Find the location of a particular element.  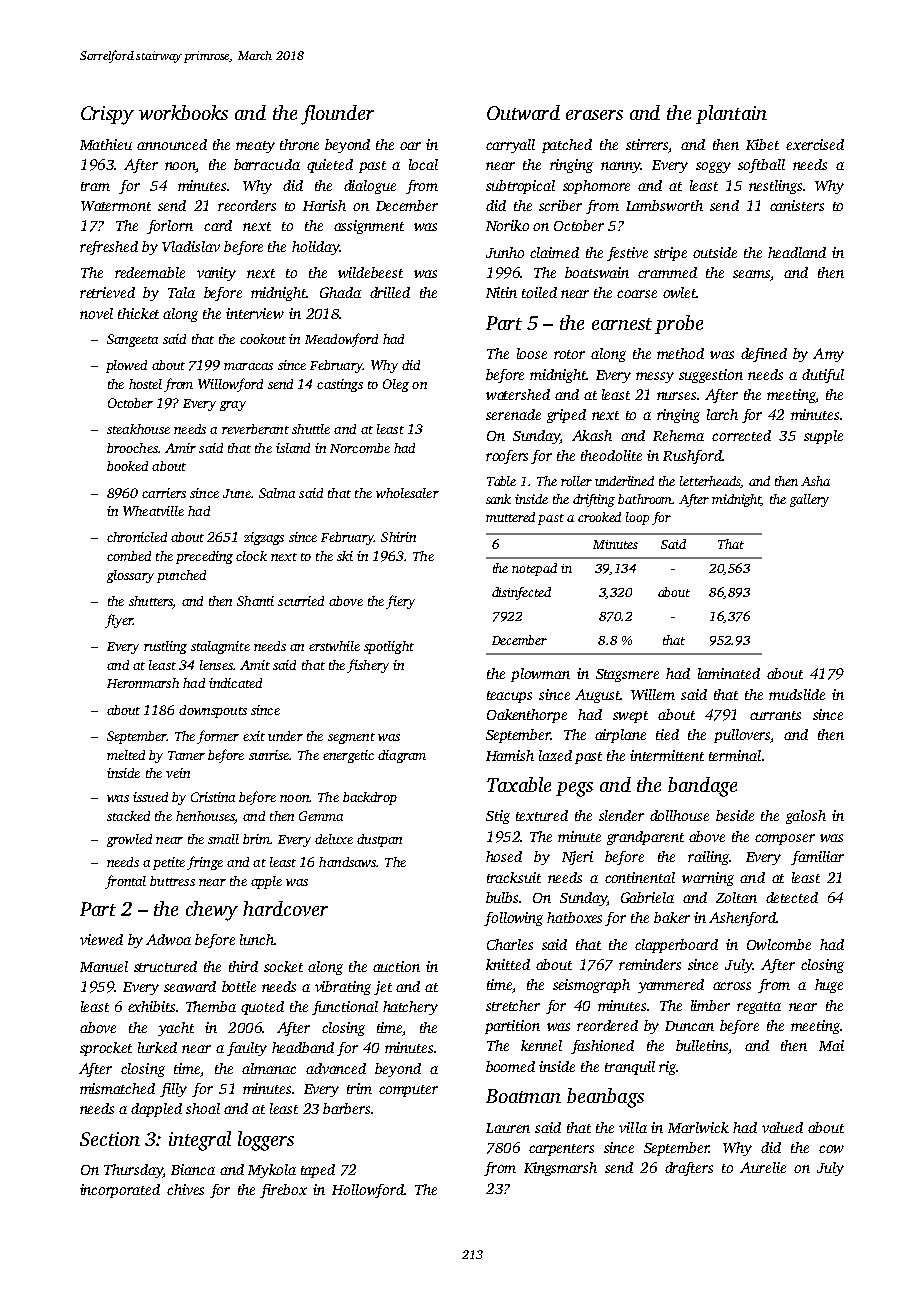

plowman is located at coordinates (540, 675).
